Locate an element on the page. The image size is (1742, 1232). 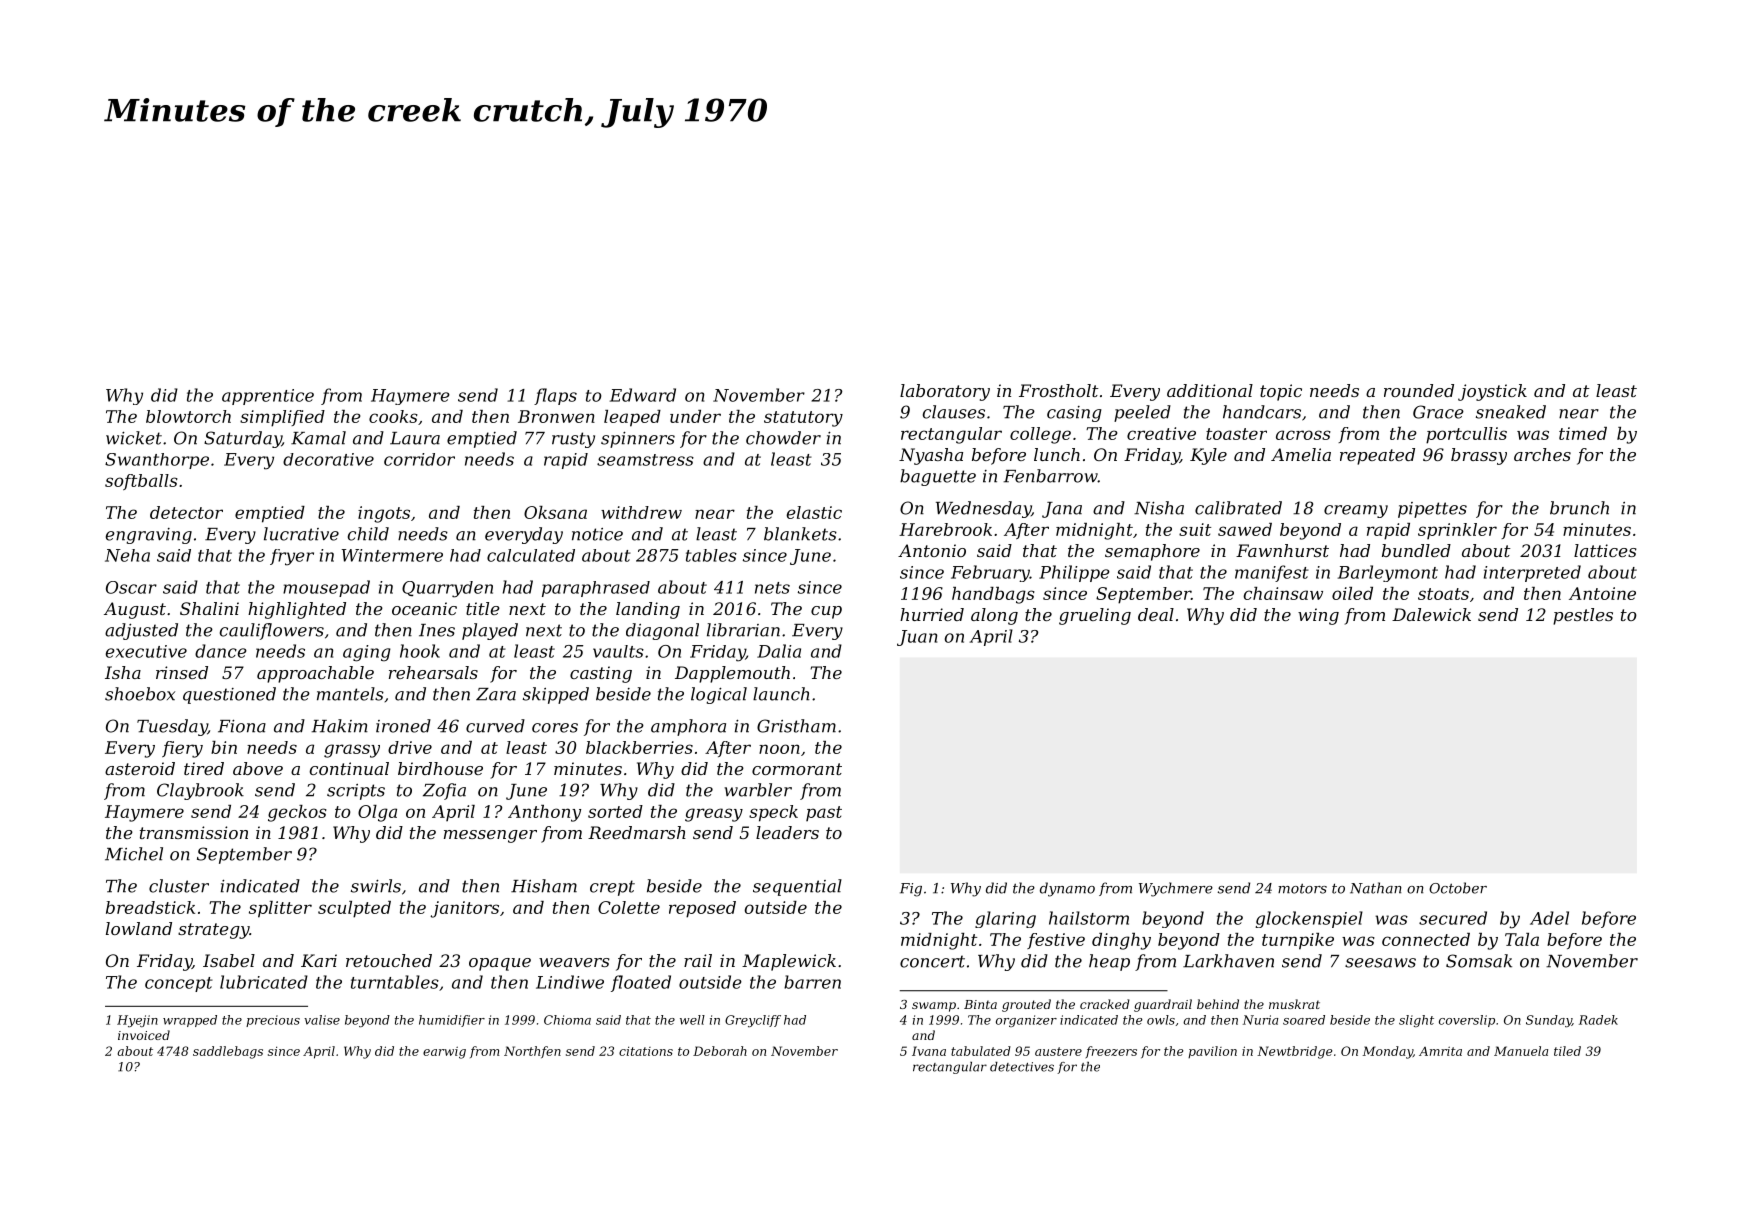
wicket is located at coordinates (134, 438).
